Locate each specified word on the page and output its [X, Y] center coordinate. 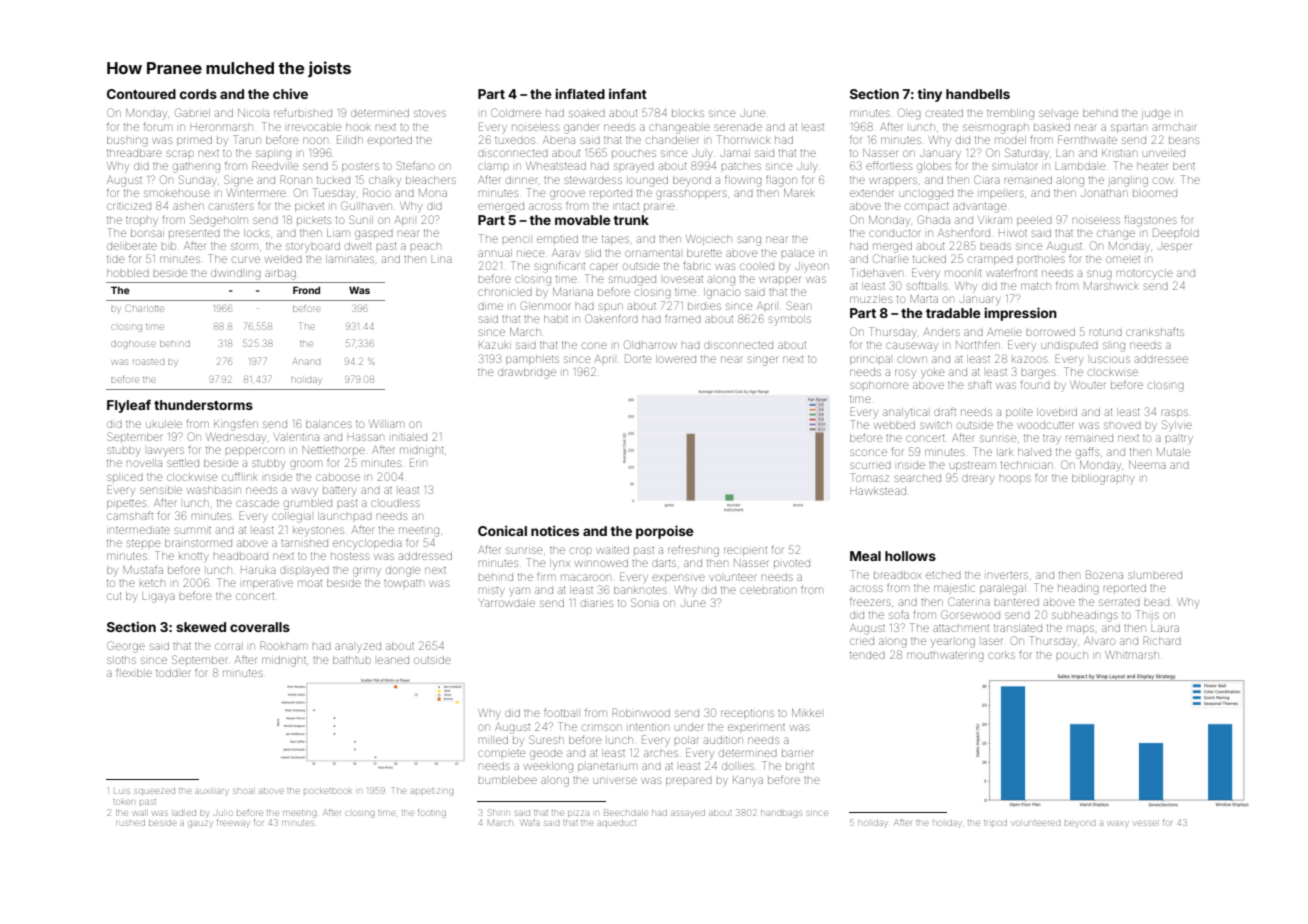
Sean [799, 305]
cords [198, 94]
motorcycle [1145, 273]
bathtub [352, 660]
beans [1184, 140]
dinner [522, 180]
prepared [689, 781]
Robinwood [641, 712]
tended [867, 655]
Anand [306, 361]
